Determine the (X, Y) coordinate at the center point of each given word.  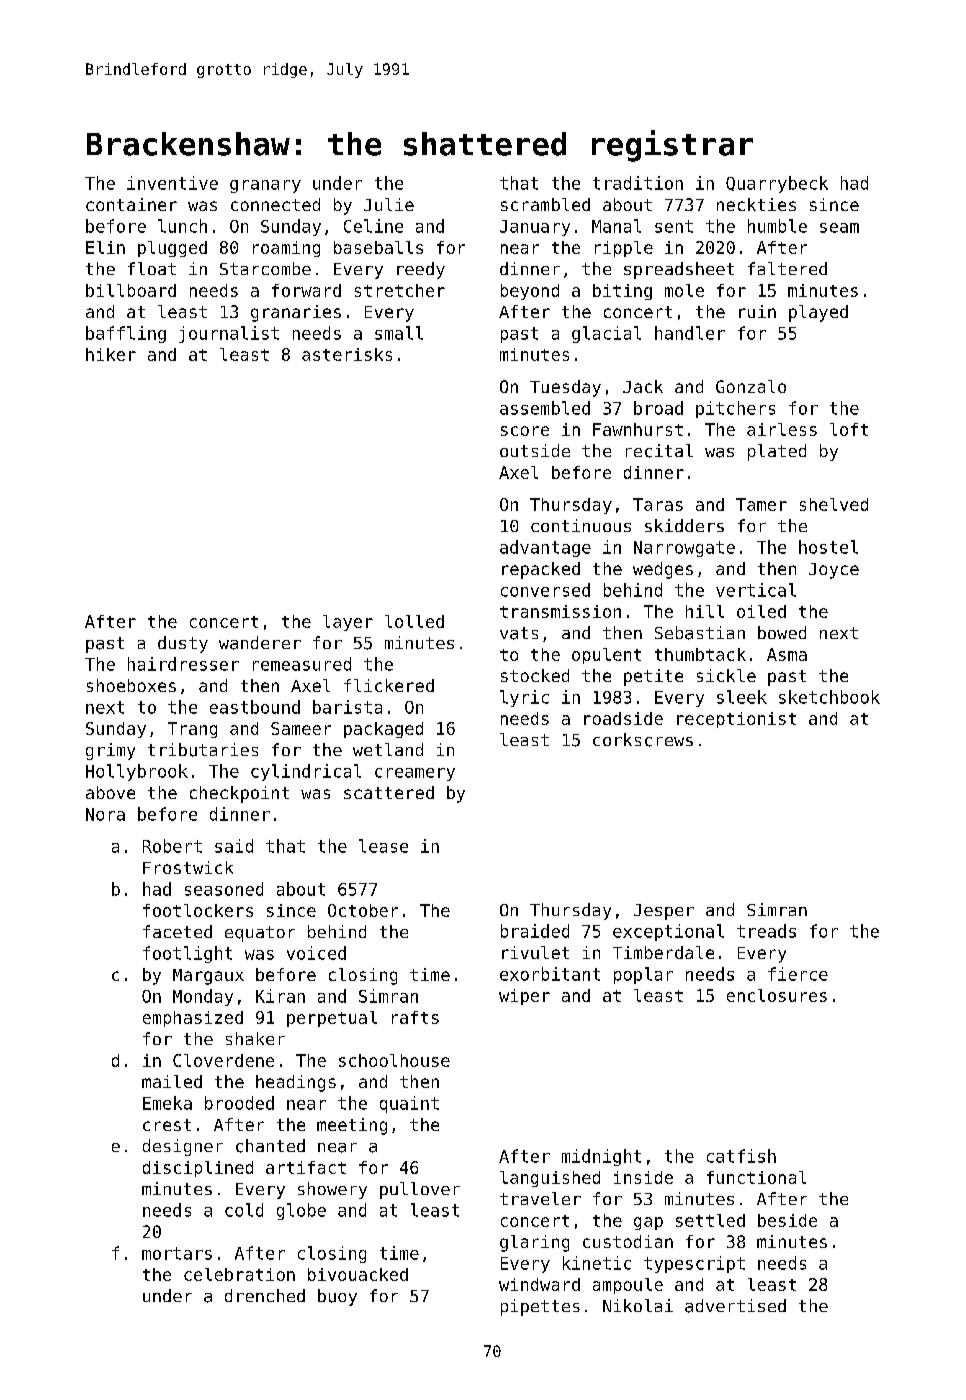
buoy (337, 1297)
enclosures (777, 995)
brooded (239, 1103)
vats (519, 633)
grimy (110, 751)
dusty (183, 644)
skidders (684, 525)
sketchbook (829, 697)
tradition (638, 183)
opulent (606, 656)
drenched (265, 1295)
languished (550, 1179)
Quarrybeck (777, 184)
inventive (172, 183)
